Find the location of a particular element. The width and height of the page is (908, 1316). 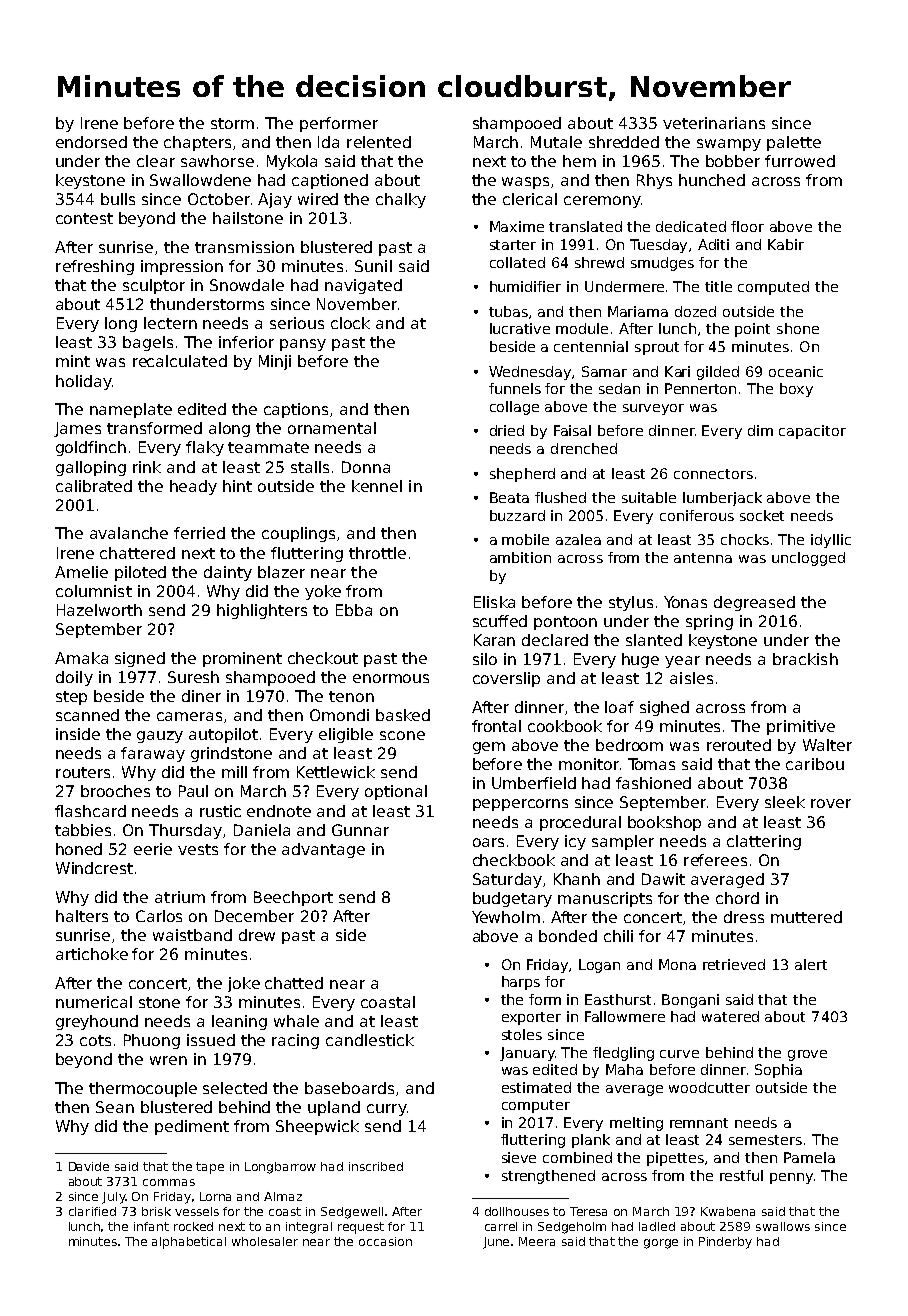

curry is located at coordinates (386, 1110).
